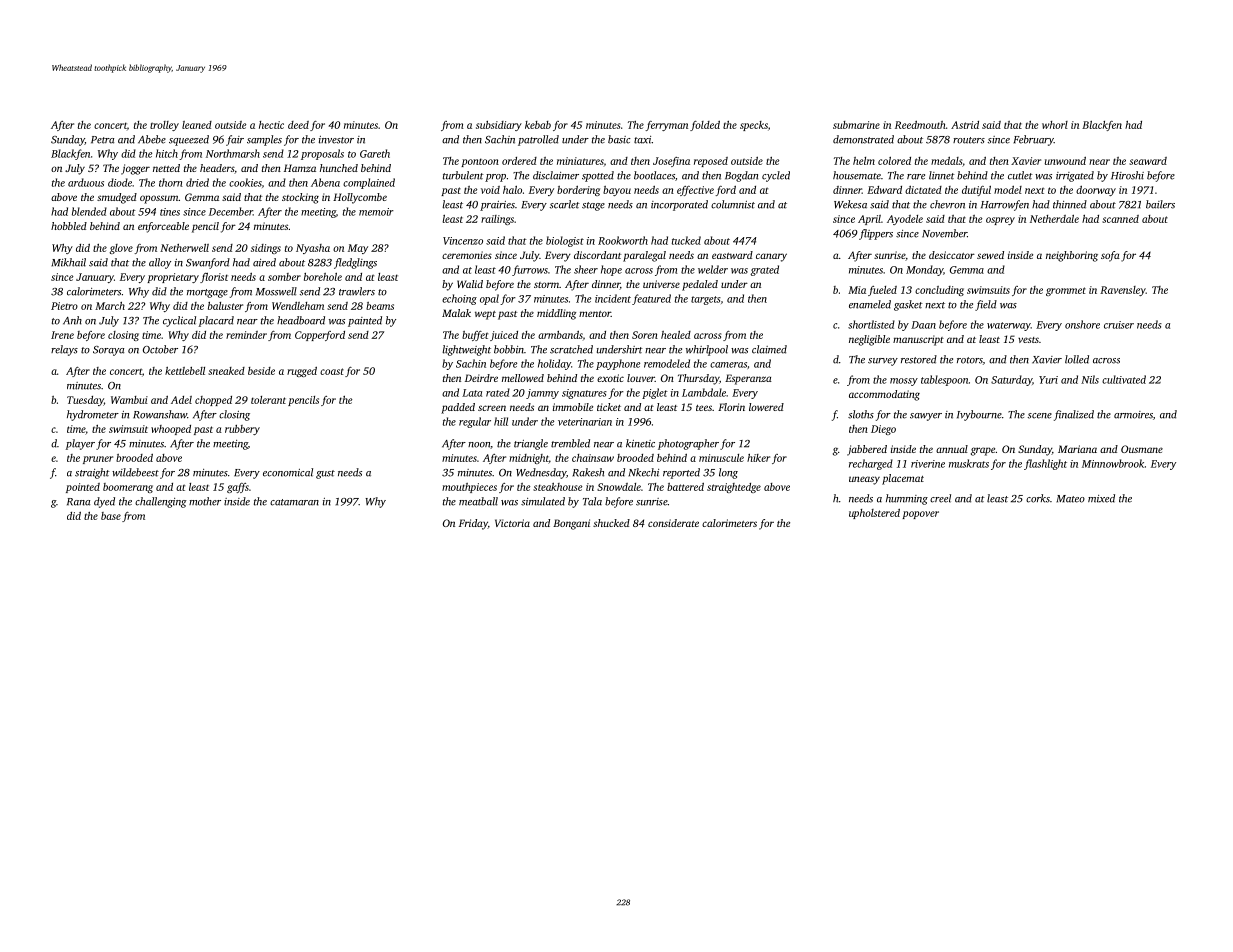 The width and height of the screenshot is (1233, 952). What do you see at coordinates (83, 488) in the screenshot?
I see `pointed` at bounding box center [83, 488].
